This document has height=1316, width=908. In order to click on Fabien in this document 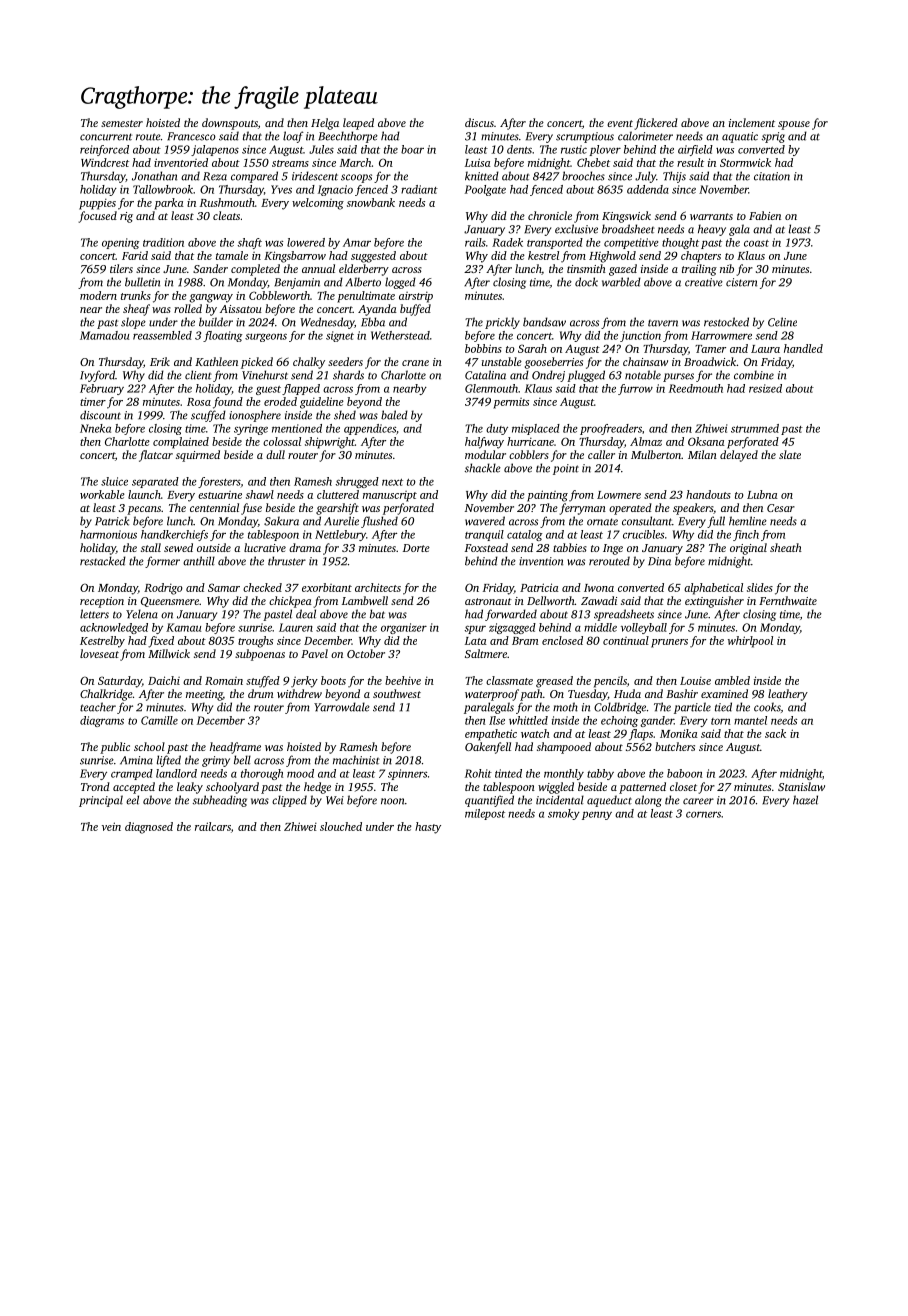, I will do `click(765, 215)`.
